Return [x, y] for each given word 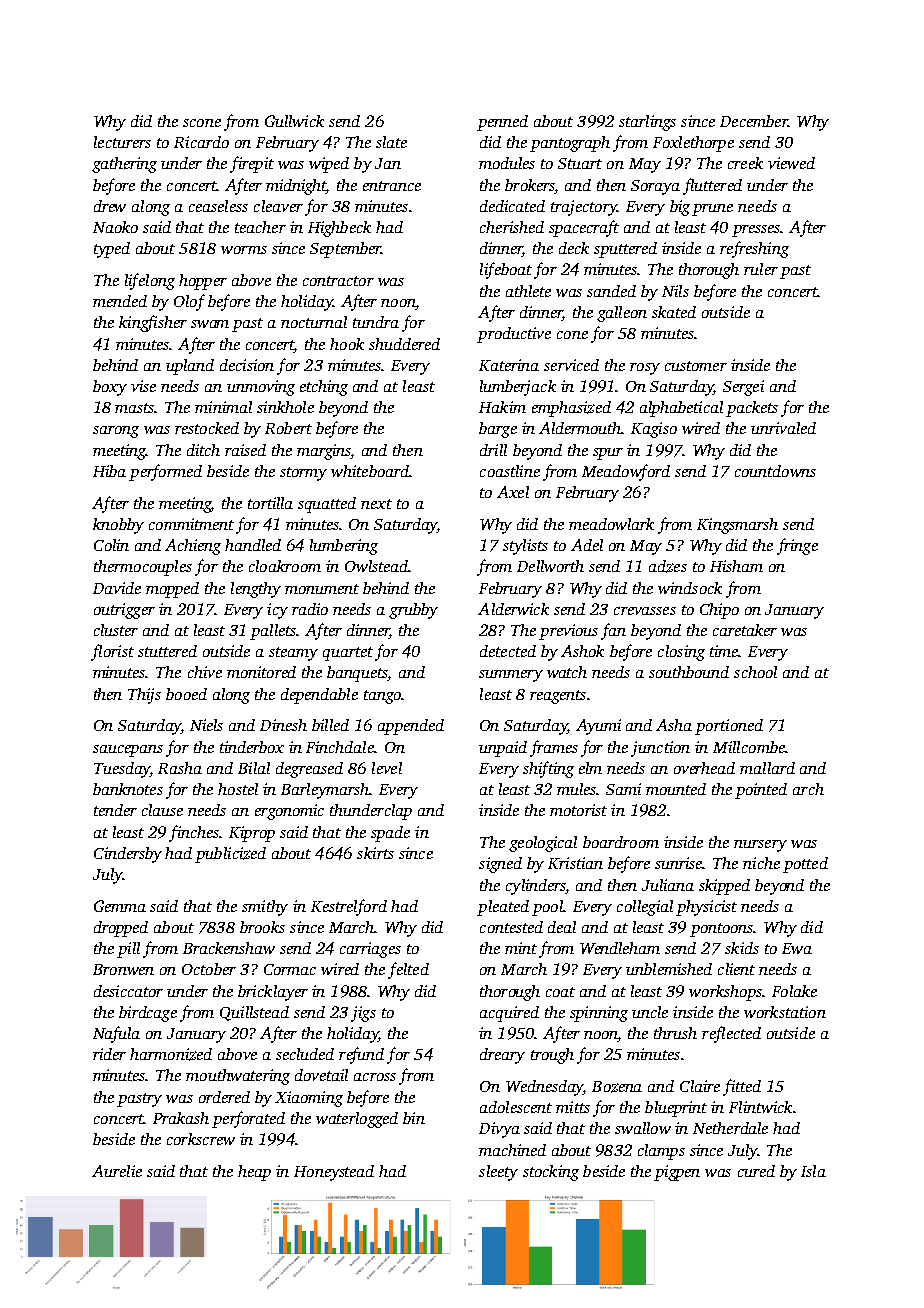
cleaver [278, 206]
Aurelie [117, 1171]
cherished [512, 227]
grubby [413, 611]
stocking [551, 1173]
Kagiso [654, 430]
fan [613, 631]
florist [112, 652]
